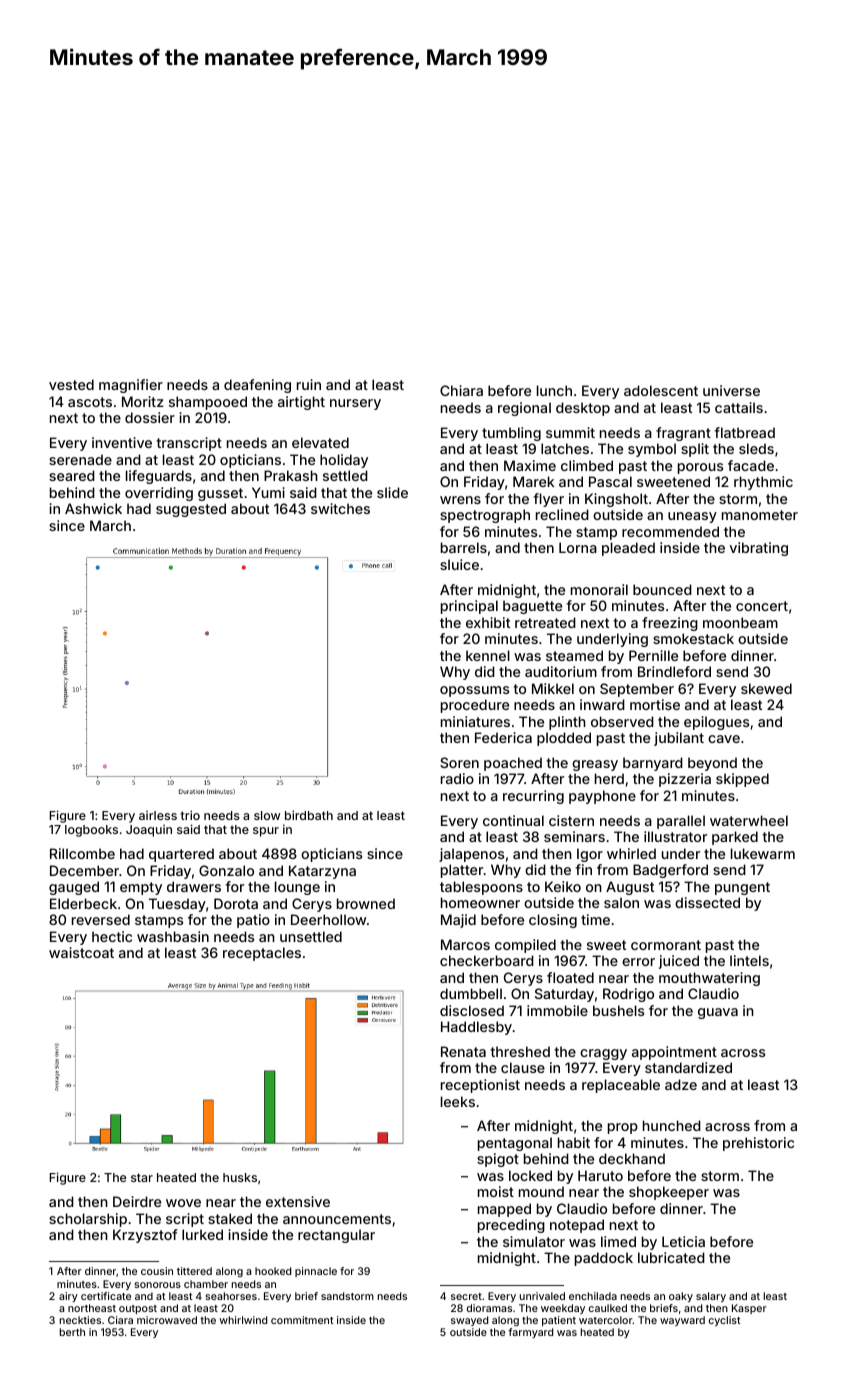 The height and width of the image is (1400, 849). I want to click on airless, so click(158, 815).
